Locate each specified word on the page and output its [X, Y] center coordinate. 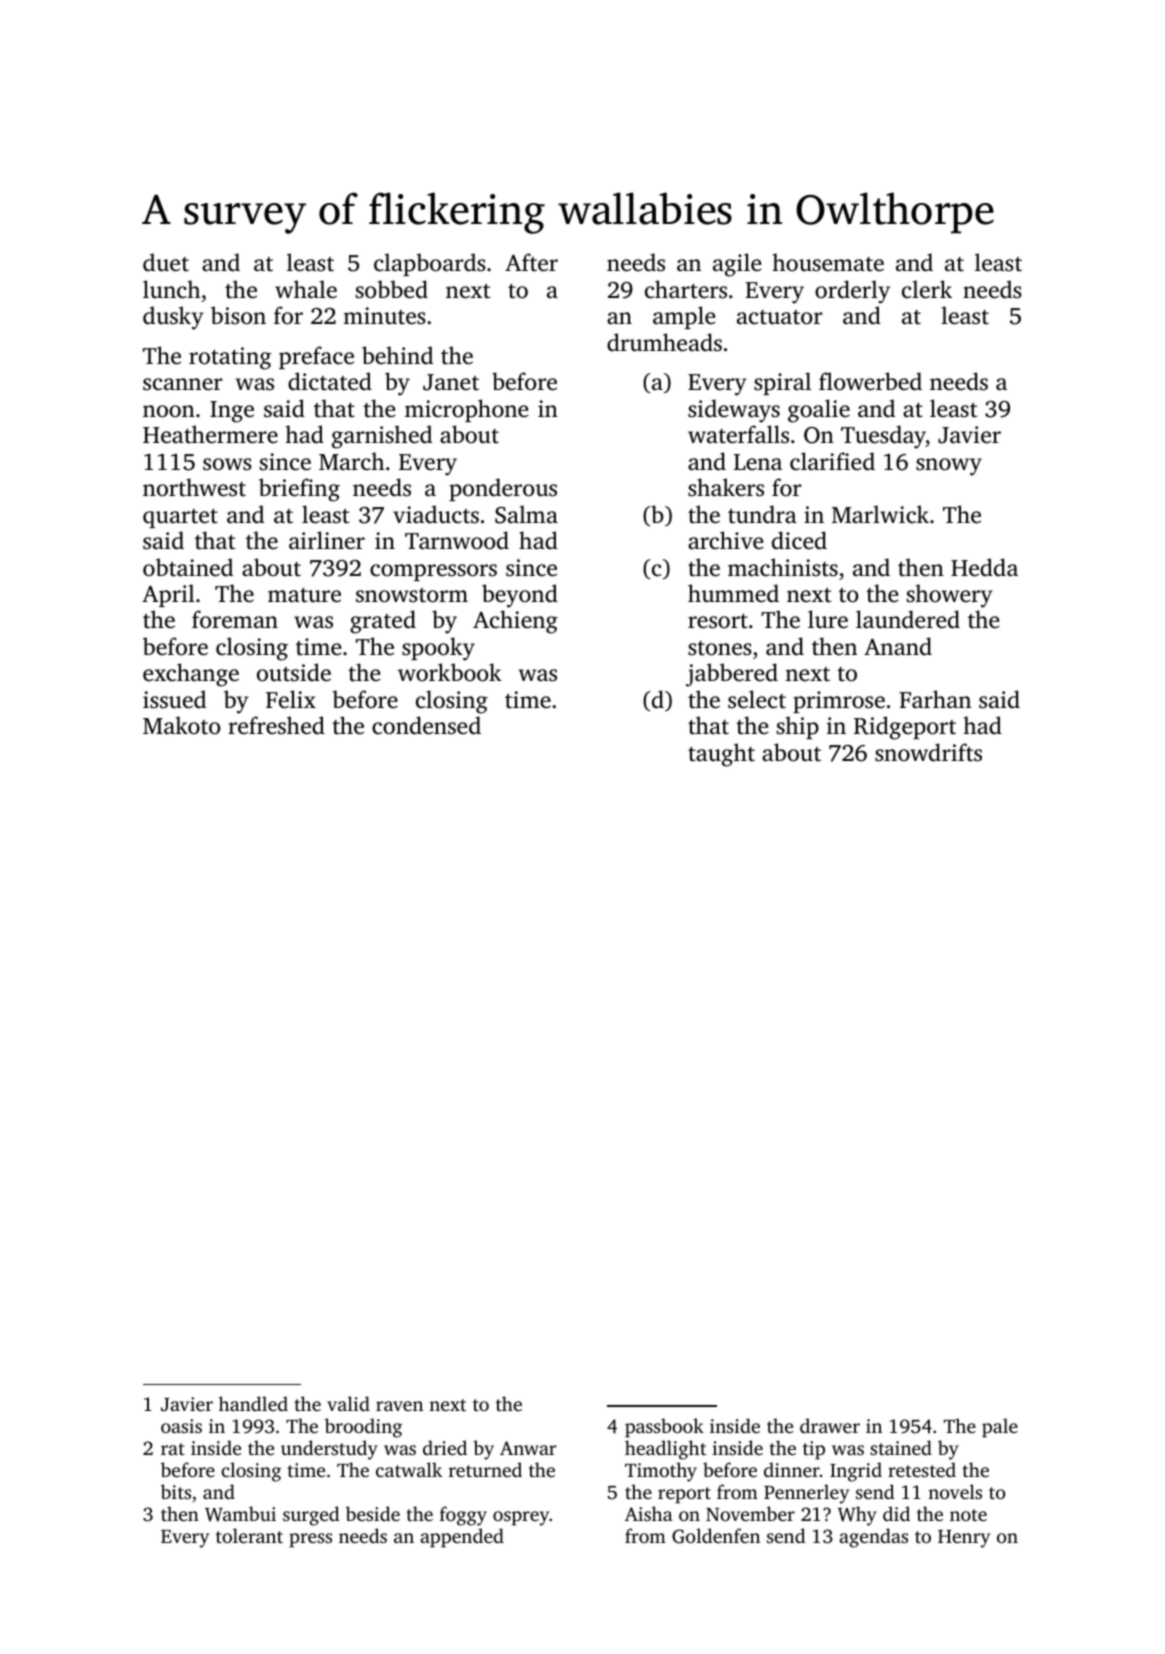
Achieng [515, 622]
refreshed [276, 725]
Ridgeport [905, 728]
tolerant [249, 1535]
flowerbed [870, 381]
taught [721, 755]
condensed [426, 725]
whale [306, 289]
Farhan [935, 699]
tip [814, 1450]
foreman [235, 619]
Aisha [649, 1513]
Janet [451, 382]
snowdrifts [928, 752]
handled [253, 1403]
